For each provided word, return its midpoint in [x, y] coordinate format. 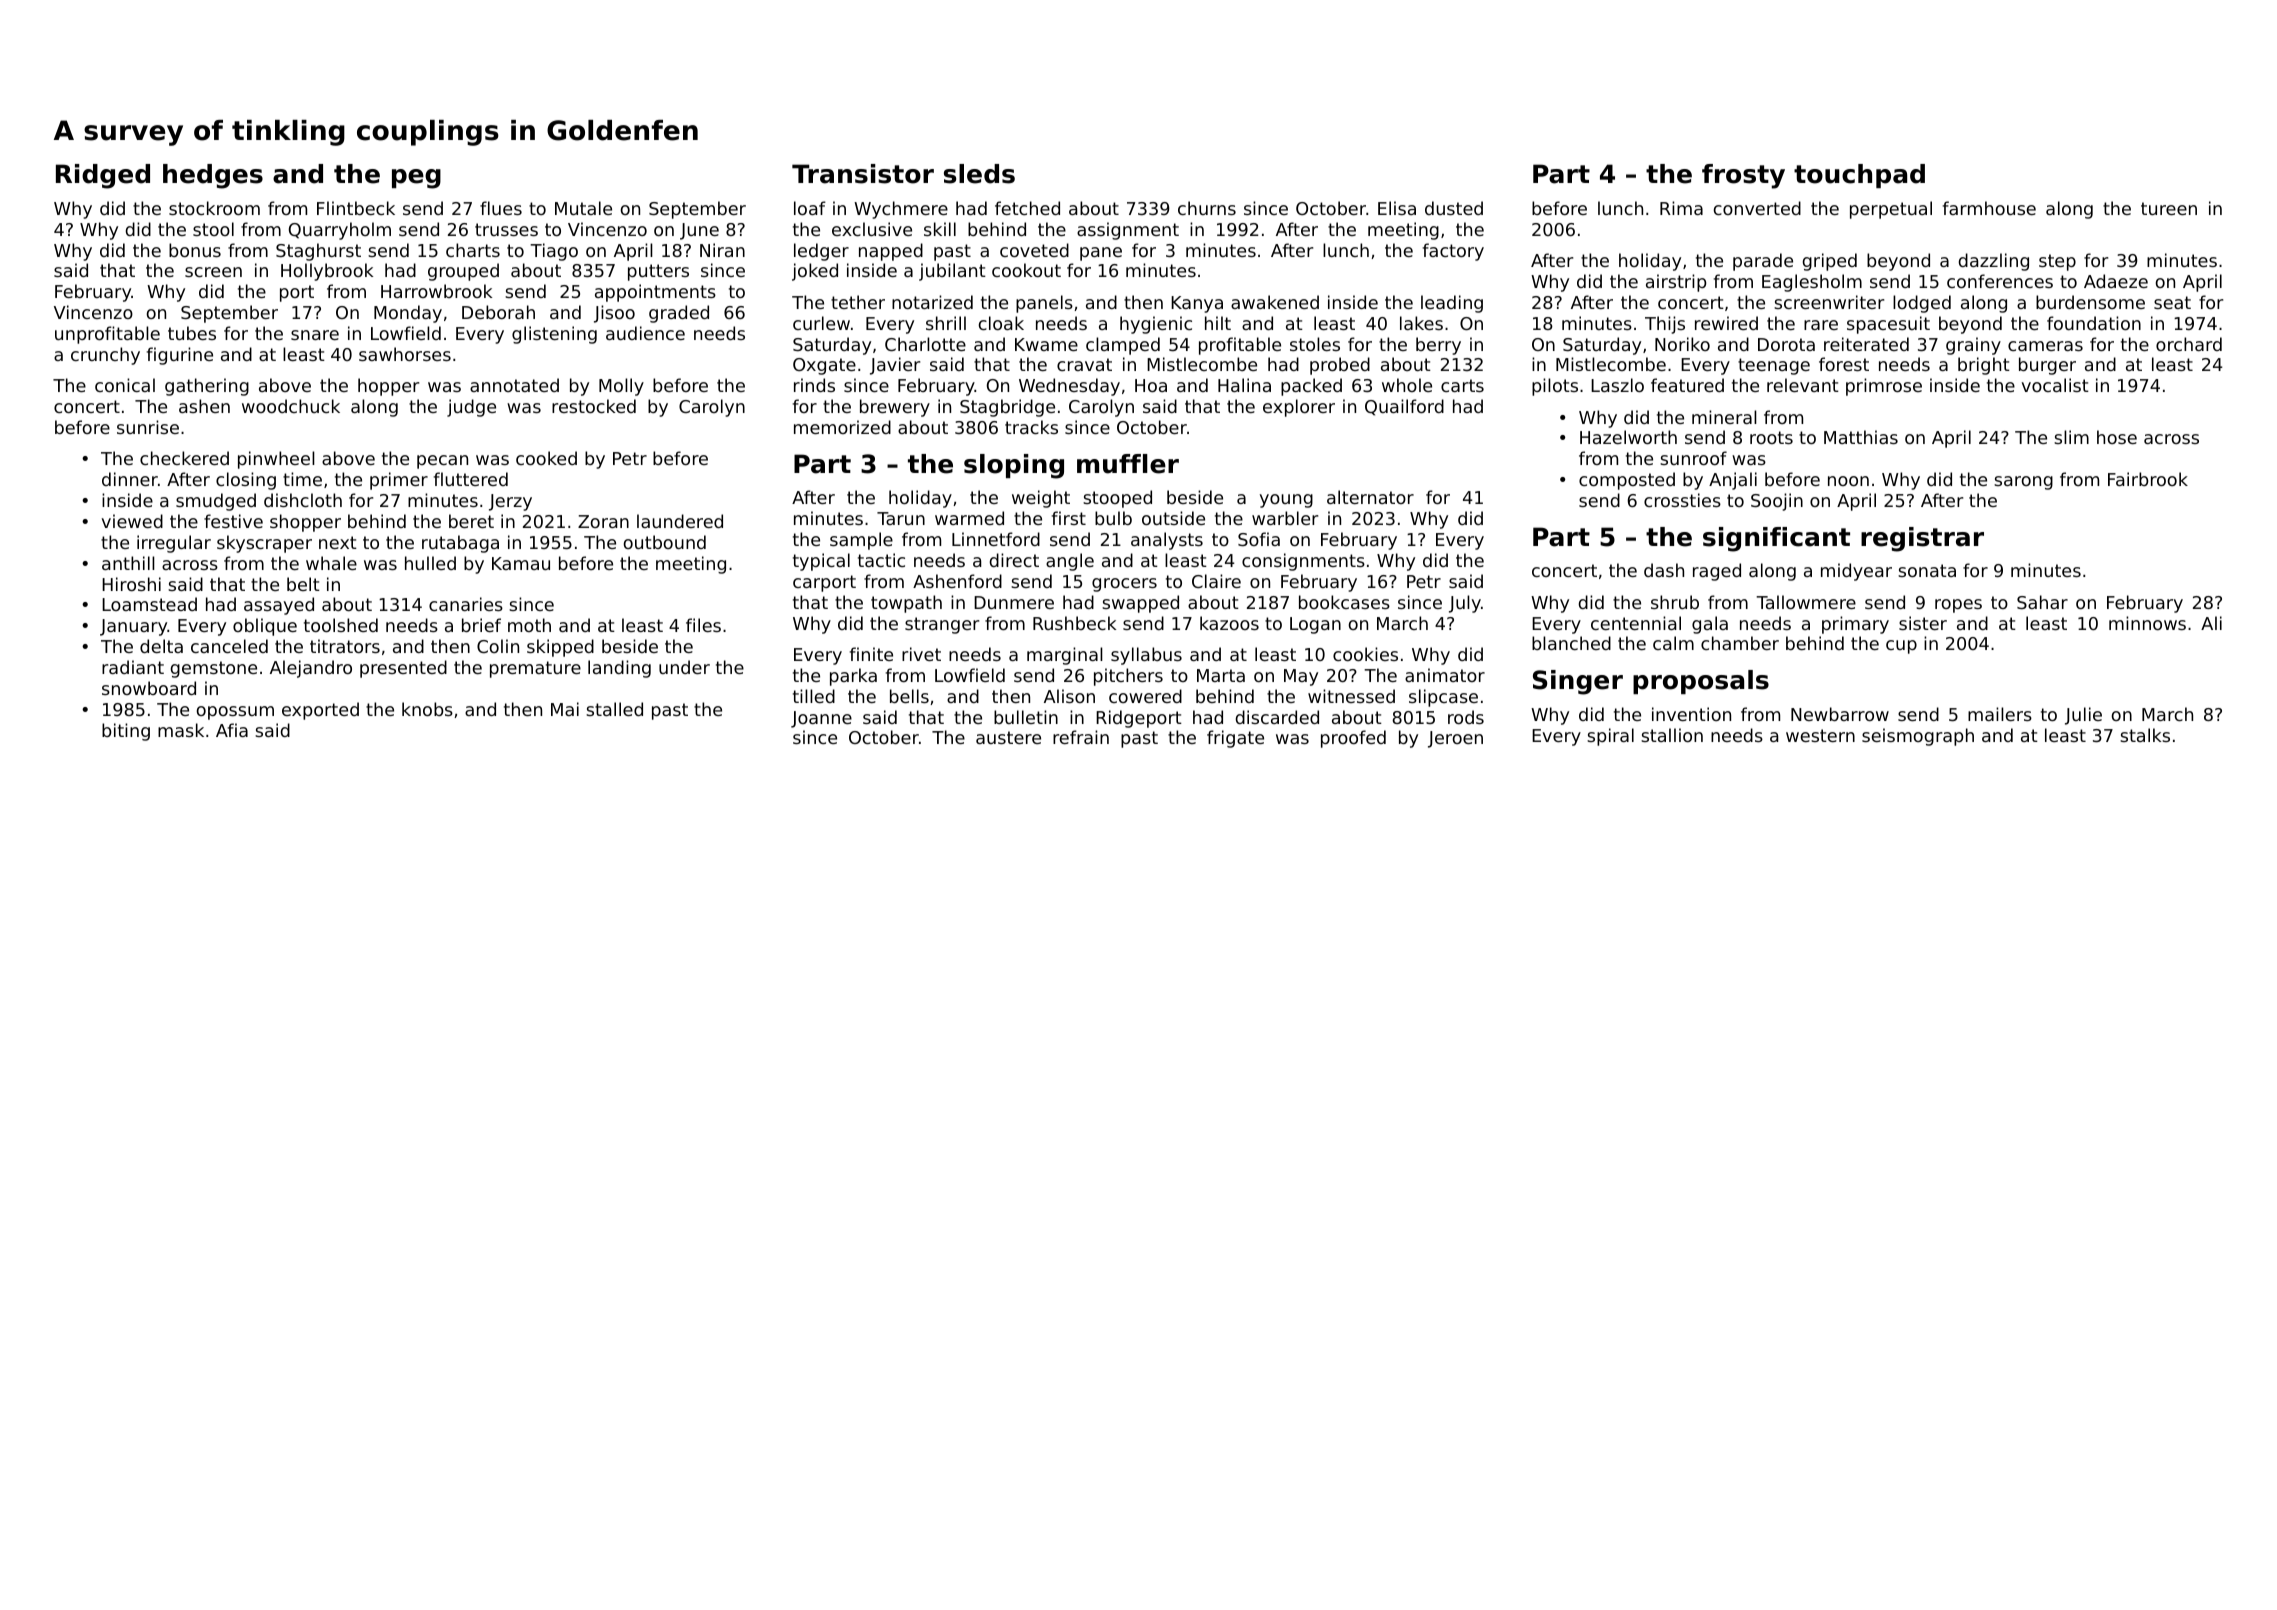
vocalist [2055, 385]
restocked [594, 406]
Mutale [583, 208]
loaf [810, 208]
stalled [614, 709]
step [2057, 262]
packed [1311, 387]
